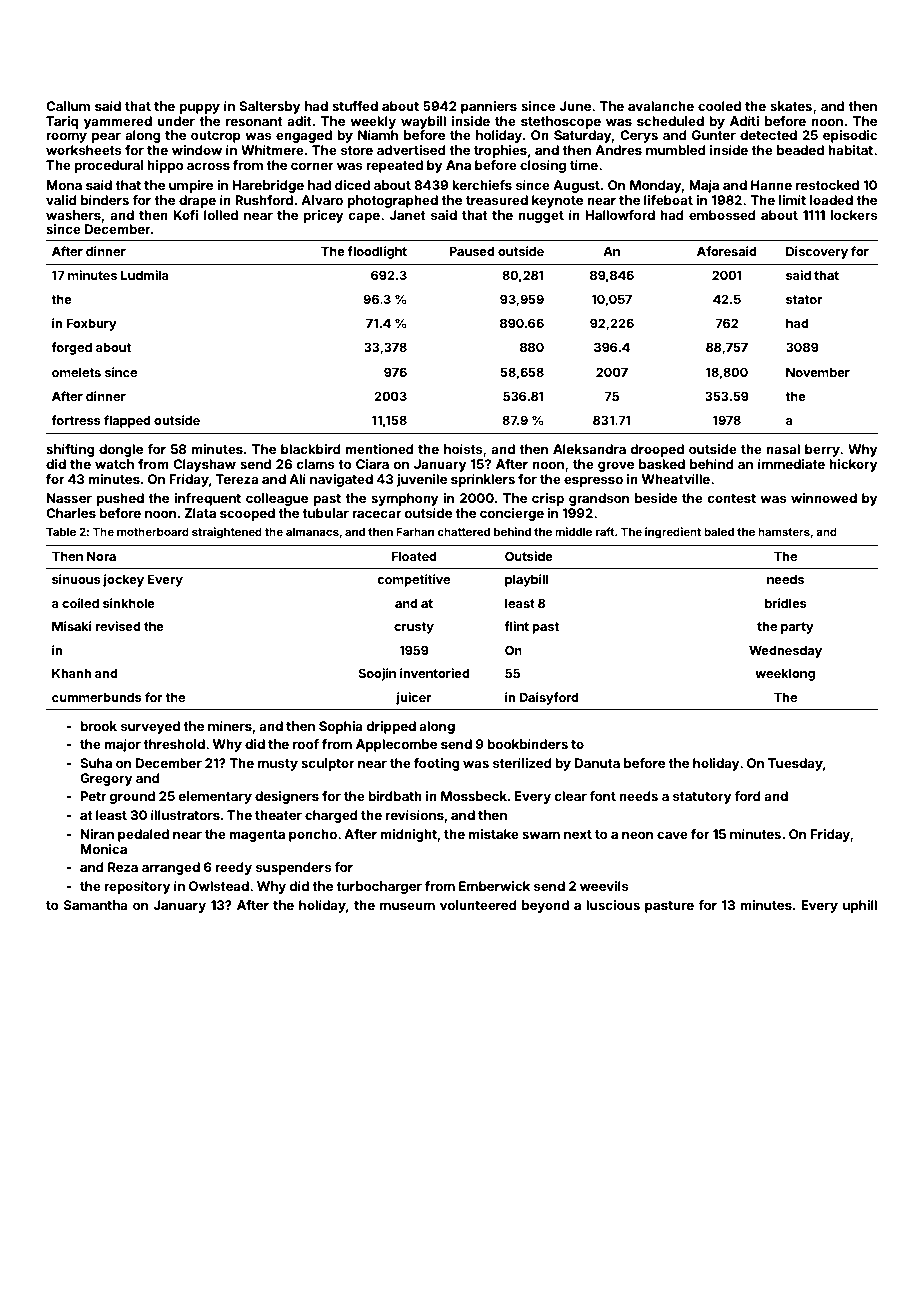  Describe the element at coordinates (478, 905) in the screenshot. I see `volunteered` at that location.
